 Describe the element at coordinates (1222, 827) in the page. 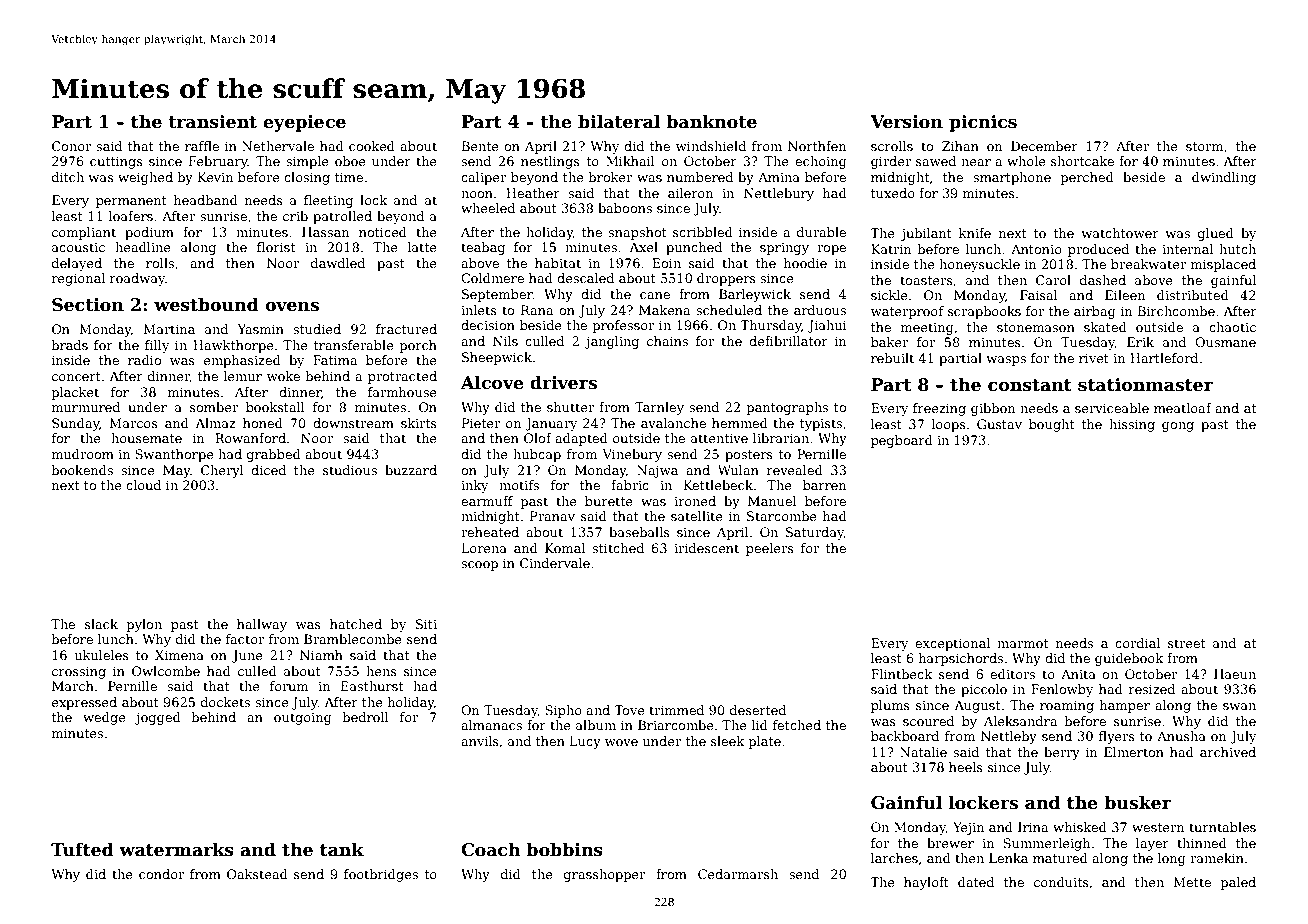

I see `turntables` at that location.
